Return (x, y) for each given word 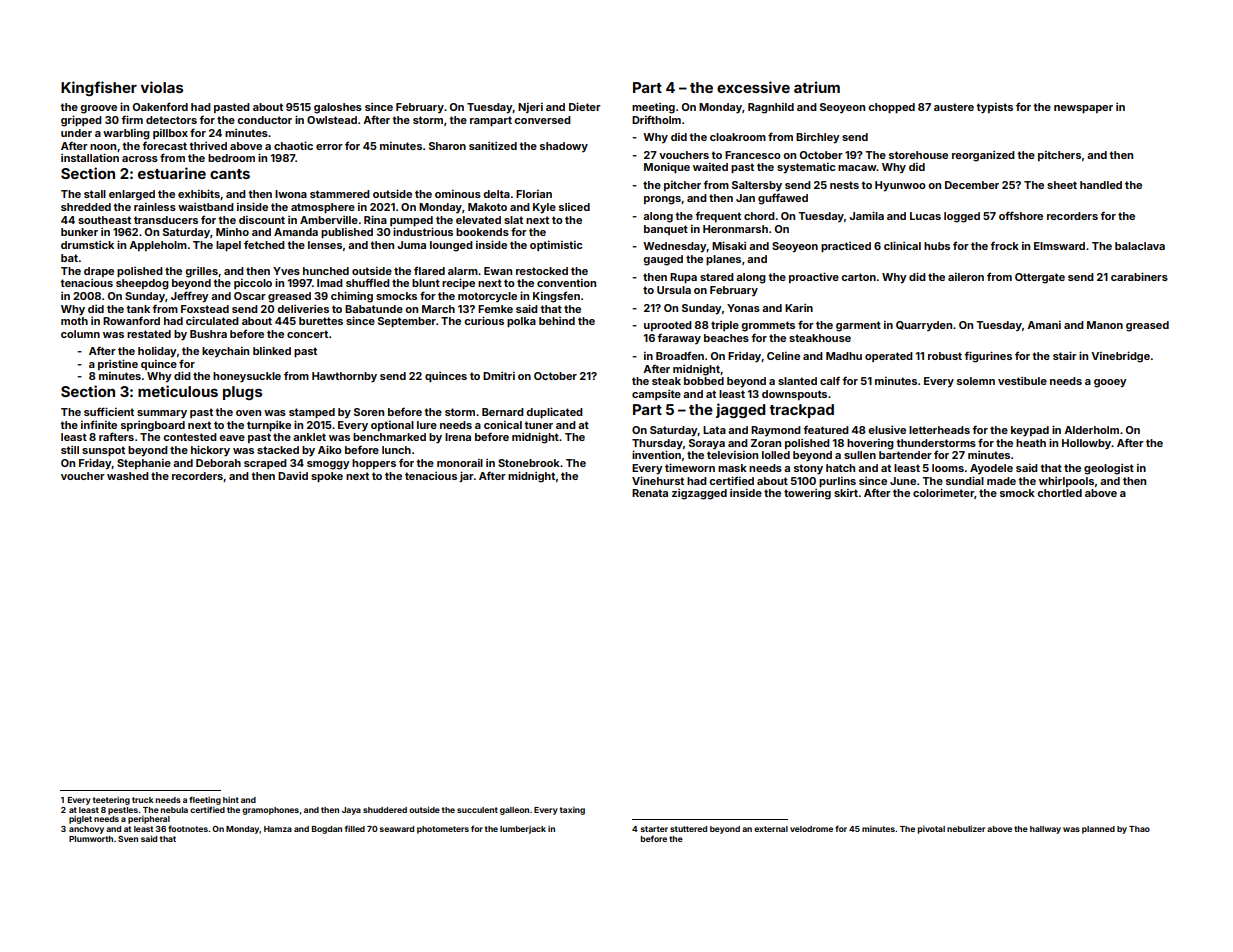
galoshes (338, 108)
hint (231, 799)
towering (807, 494)
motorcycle (487, 297)
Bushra (208, 334)
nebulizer (966, 828)
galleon (514, 811)
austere (954, 107)
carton (858, 277)
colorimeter (943, 492)
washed (128, 476)
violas (161, 87)
